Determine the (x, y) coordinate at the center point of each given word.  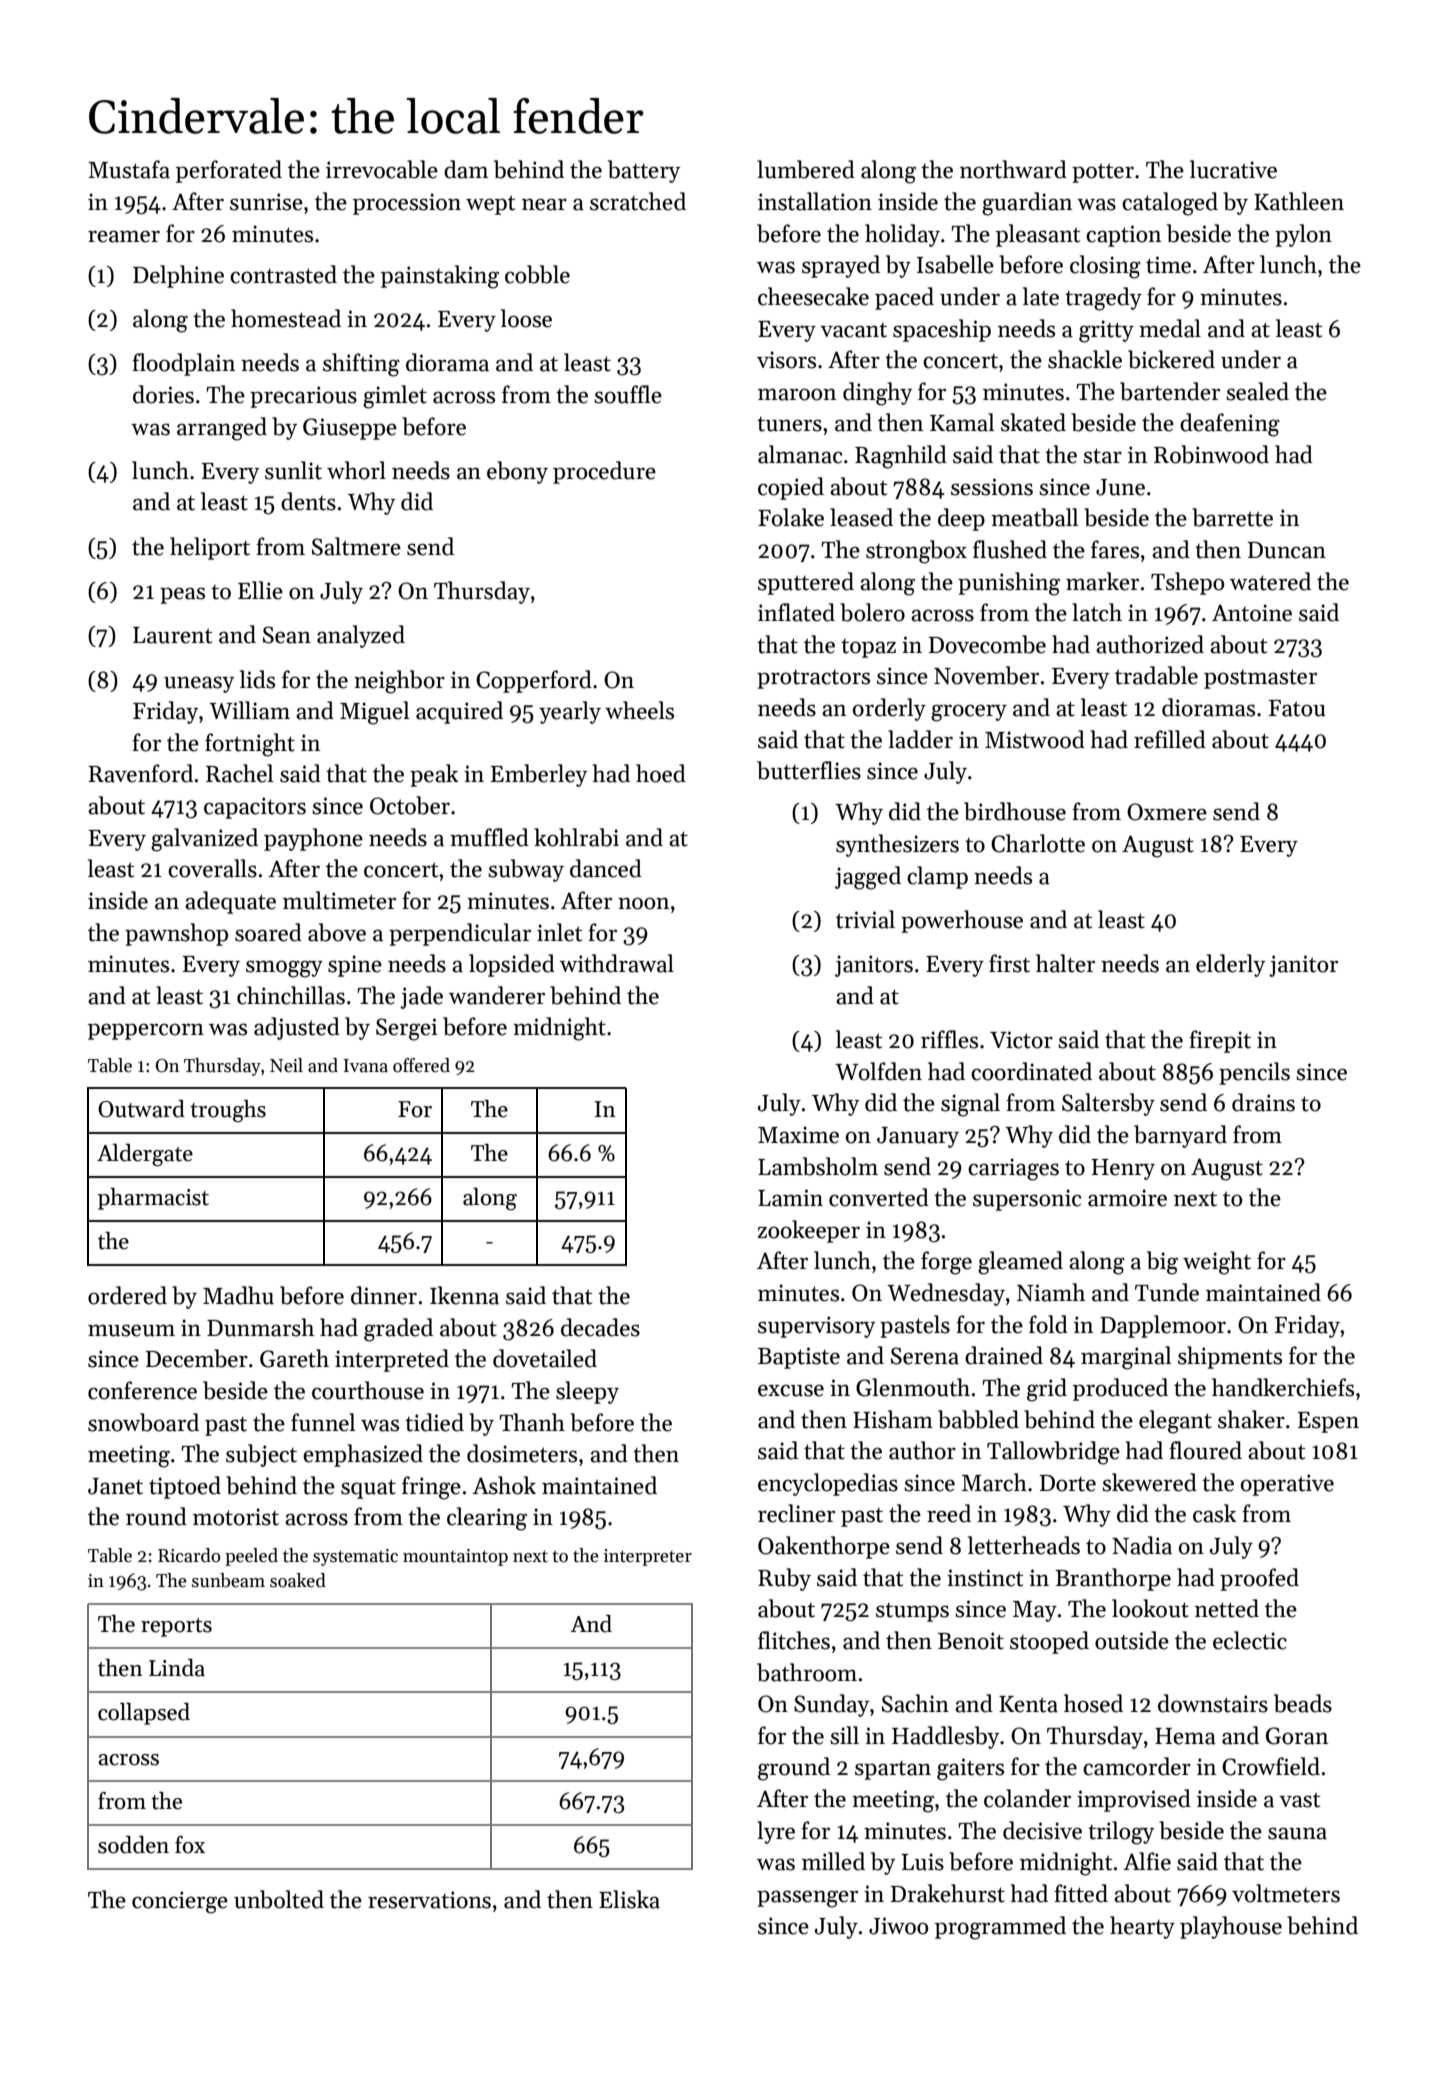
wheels (639, 710)
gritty (1106, 331)
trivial (865, 919)
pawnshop (176, 934)
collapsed (144, 1714)
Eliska (629, 1899)
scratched (638, 201)
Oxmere (1167, 812)
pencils (1254, 1073)
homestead (286, 318)
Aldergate (145, 1155)
